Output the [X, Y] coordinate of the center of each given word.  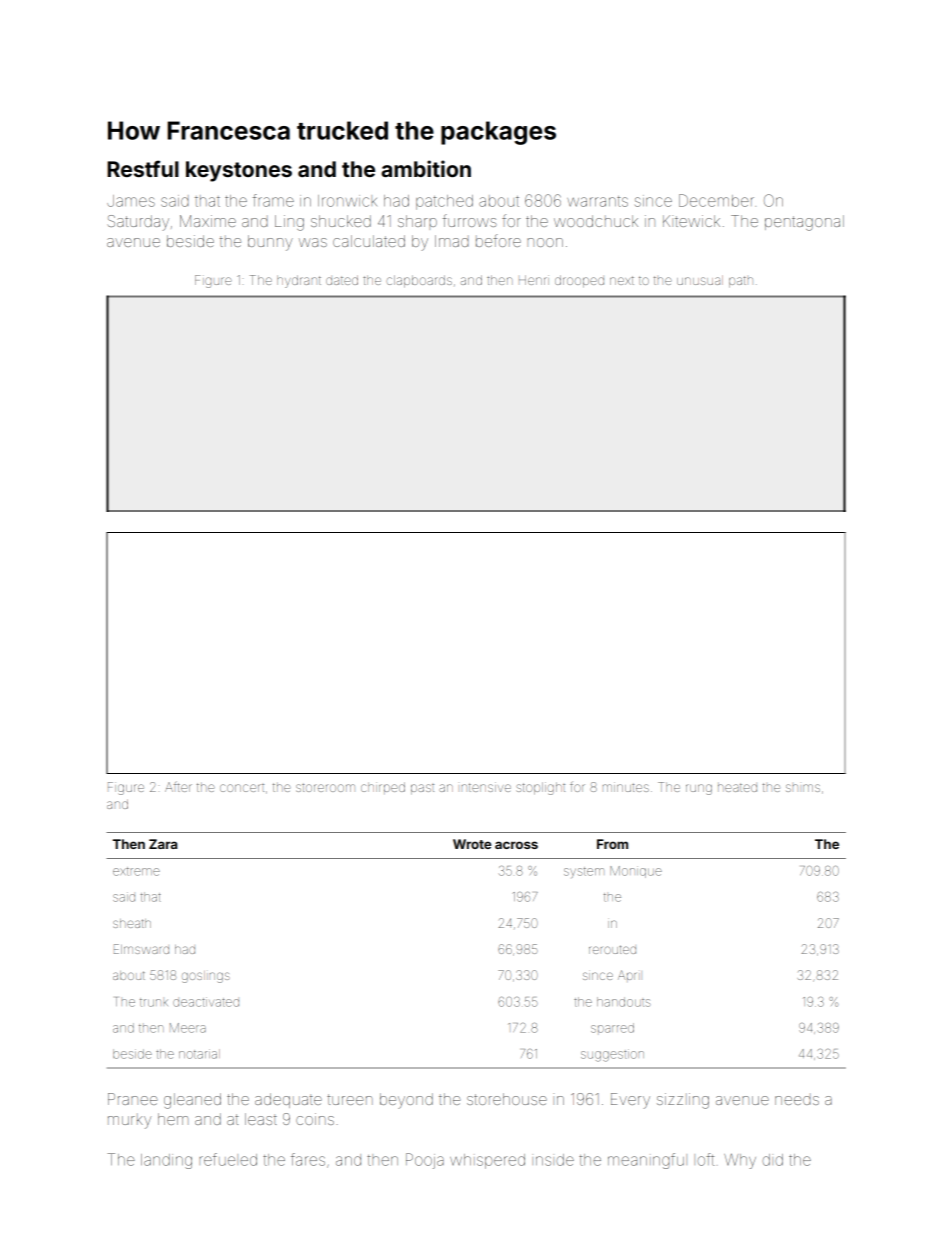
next [622, 280]
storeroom [325, 788]
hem [173, 1119]
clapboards [419, 281]
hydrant [299, 281]
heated [737, 787]
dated [342, 280]
